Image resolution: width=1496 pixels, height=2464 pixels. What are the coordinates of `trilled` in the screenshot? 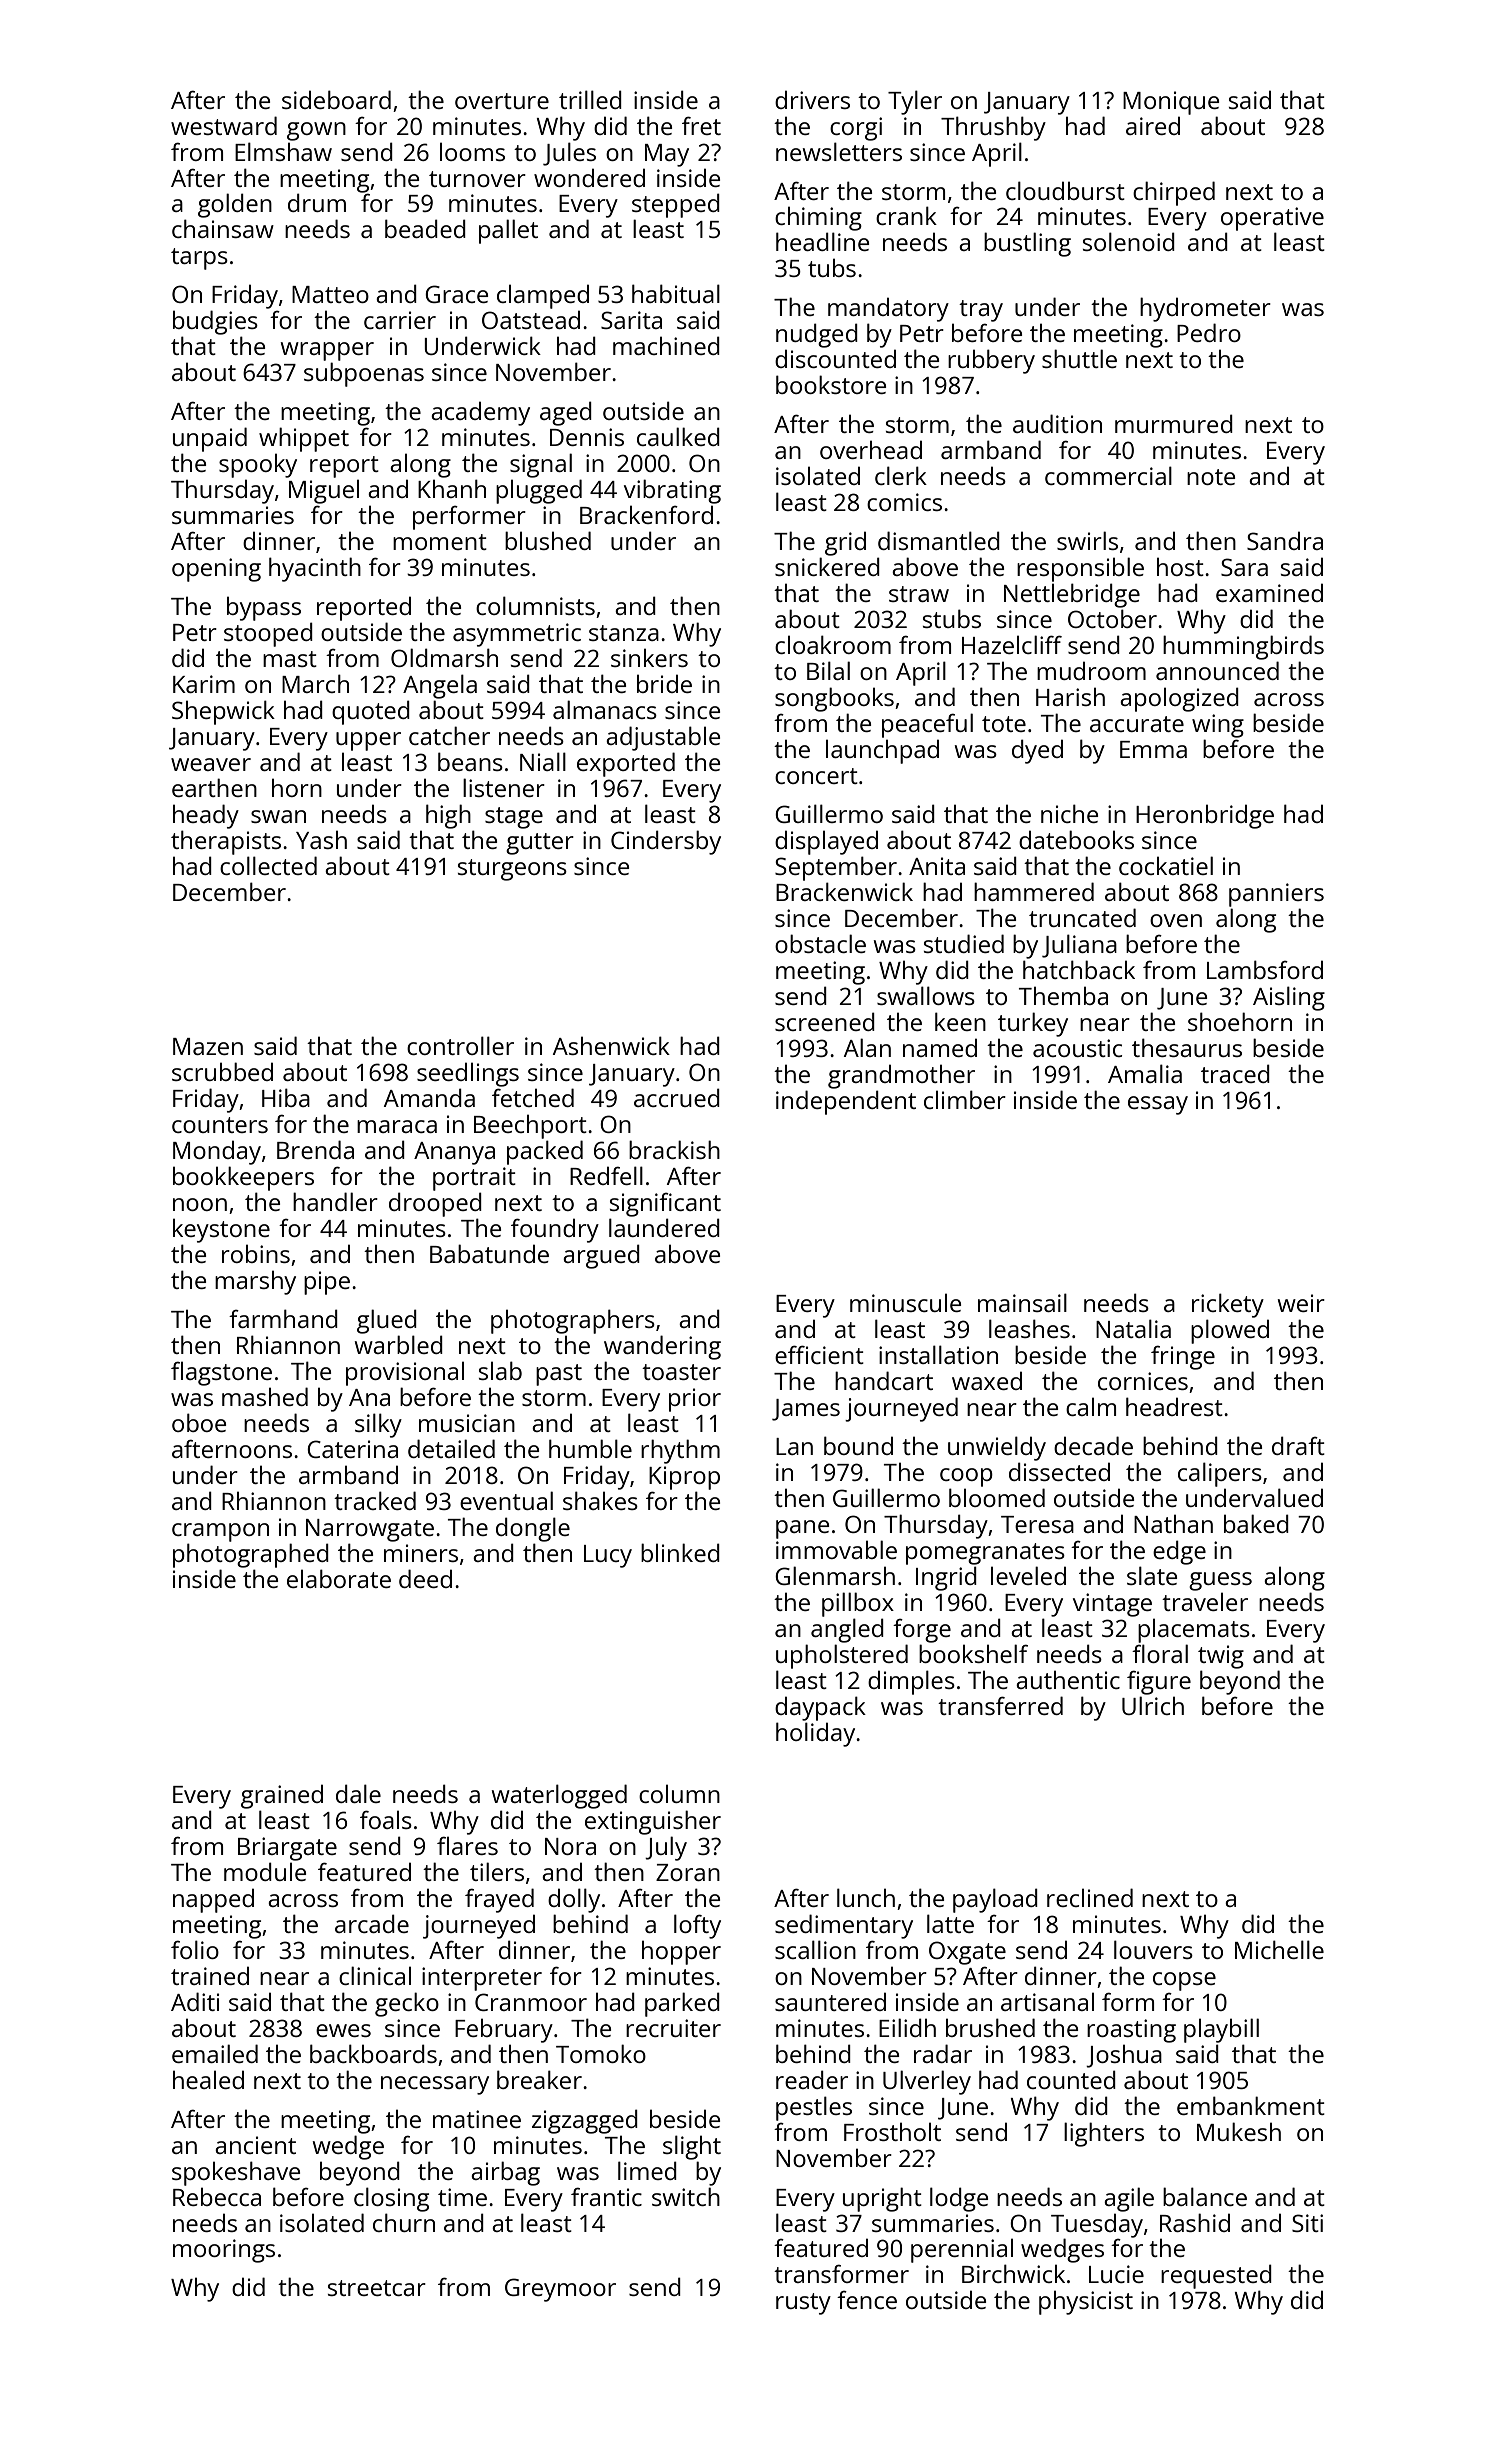 It's located at (590, 99).
